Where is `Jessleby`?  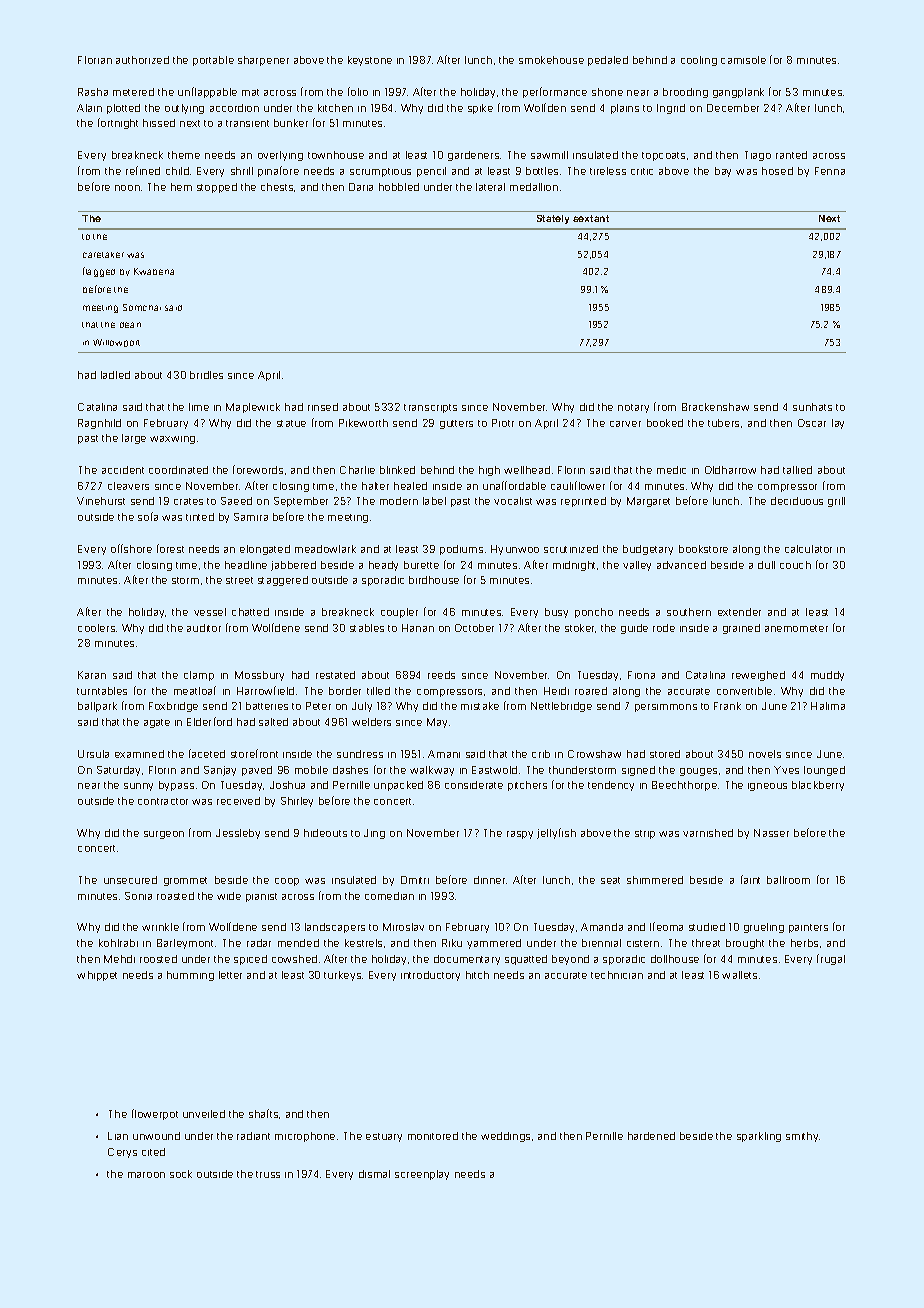
Jessleby is located at coordinates (238, 834).
